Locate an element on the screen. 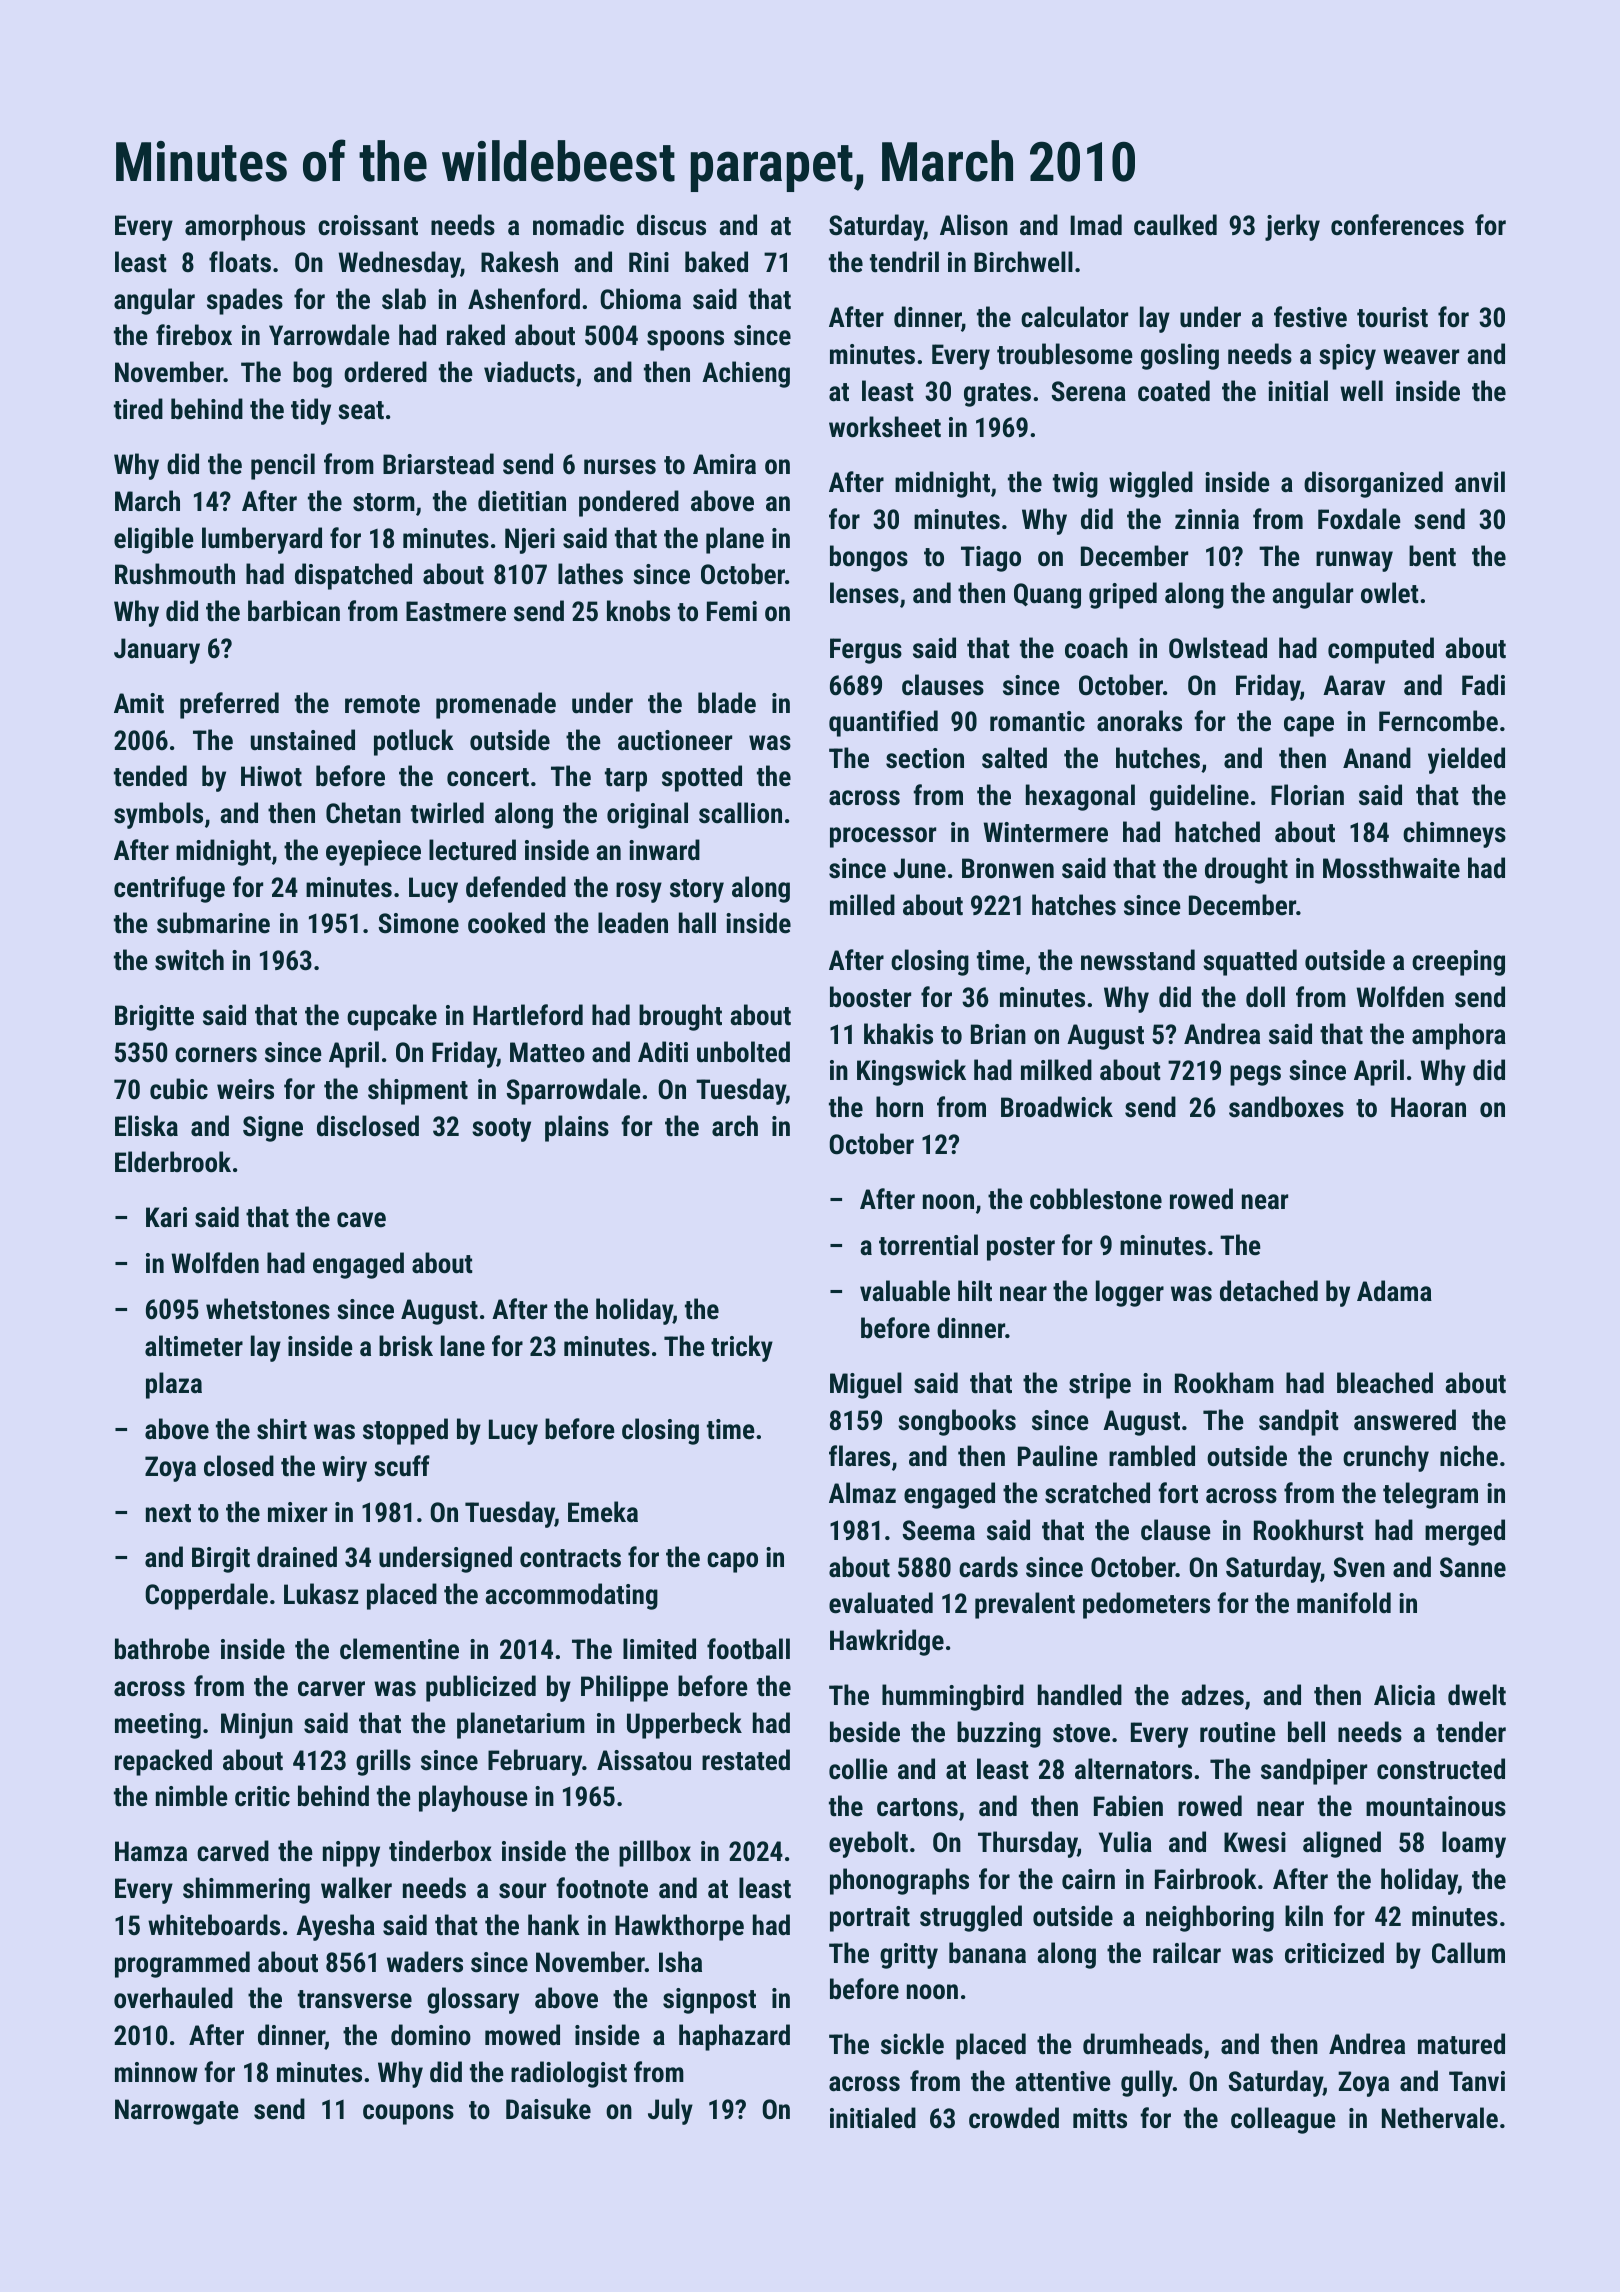  Kari is located at coordinates (166, 1217).
